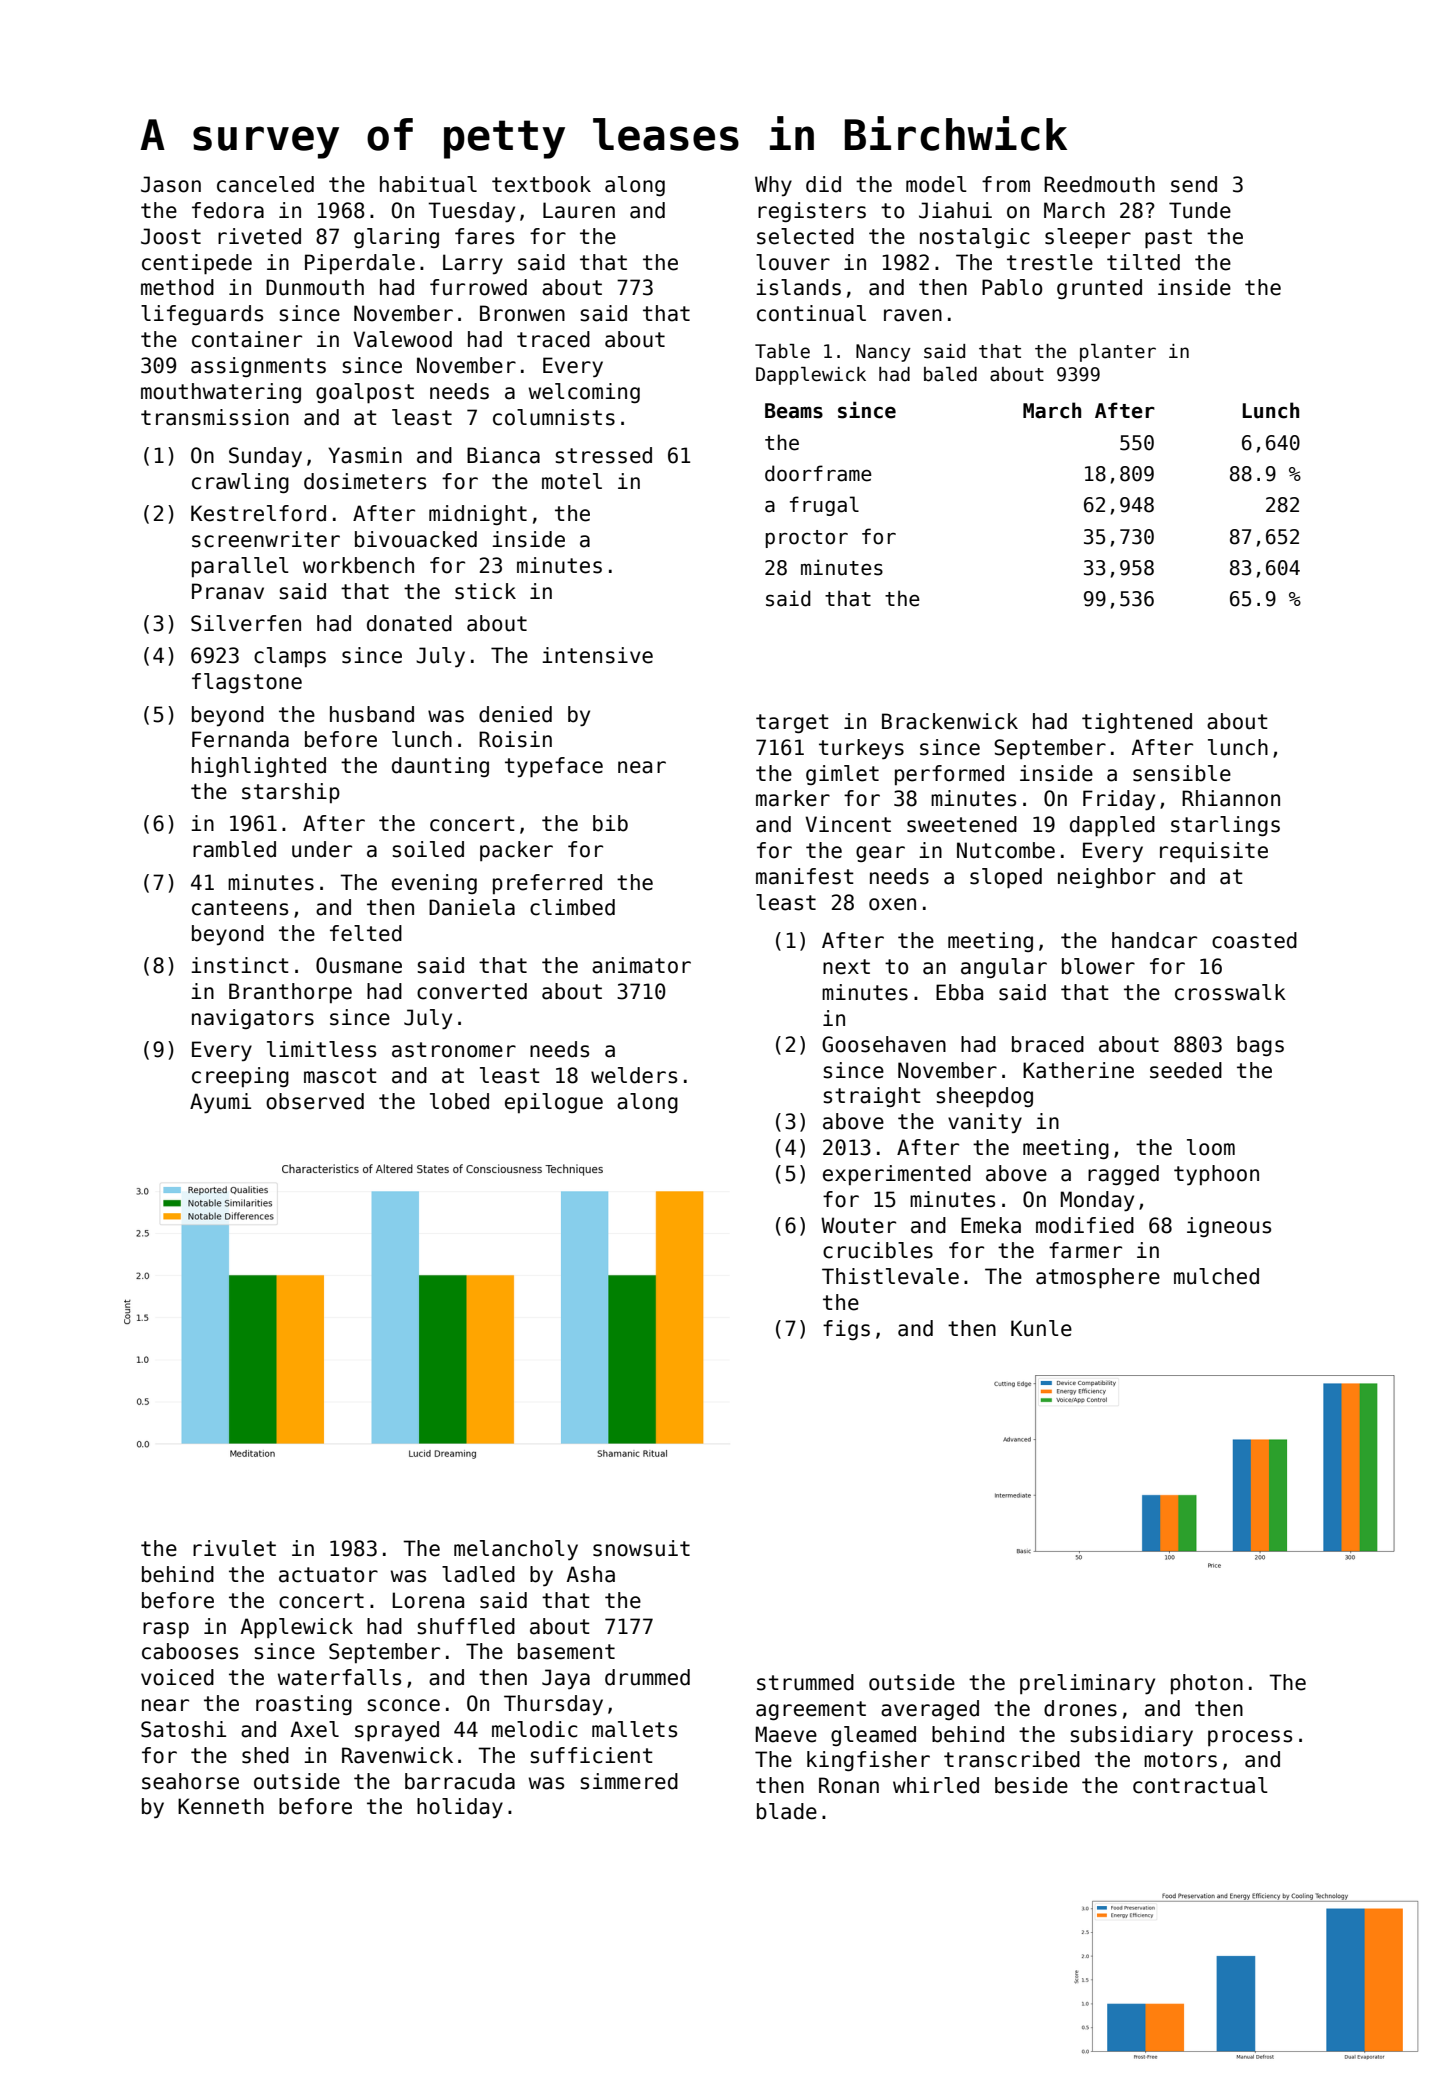 This screenshot has width=1450, height=2100. I want to click on averaged, so click(930, 1710).
